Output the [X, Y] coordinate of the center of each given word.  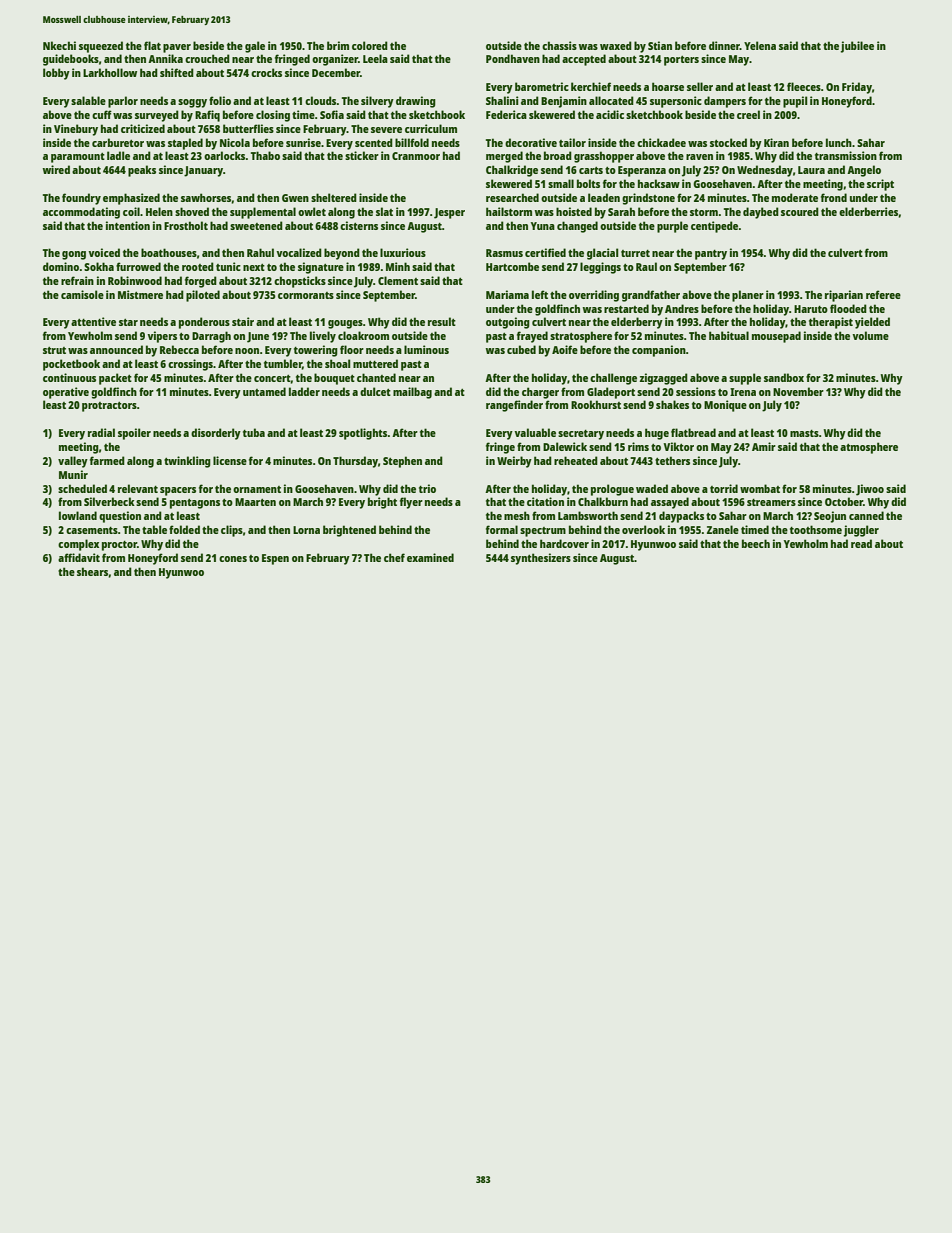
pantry [711, 255]
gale [255, 47]
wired [56, 169]
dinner [724, 45]
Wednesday [765, 171]
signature [321, 268]
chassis [559, 45]
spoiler [134, 434]
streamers [771, 502]
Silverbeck [109, 501]
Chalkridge [512, 171]
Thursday [355, 462]
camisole [82, 294]
